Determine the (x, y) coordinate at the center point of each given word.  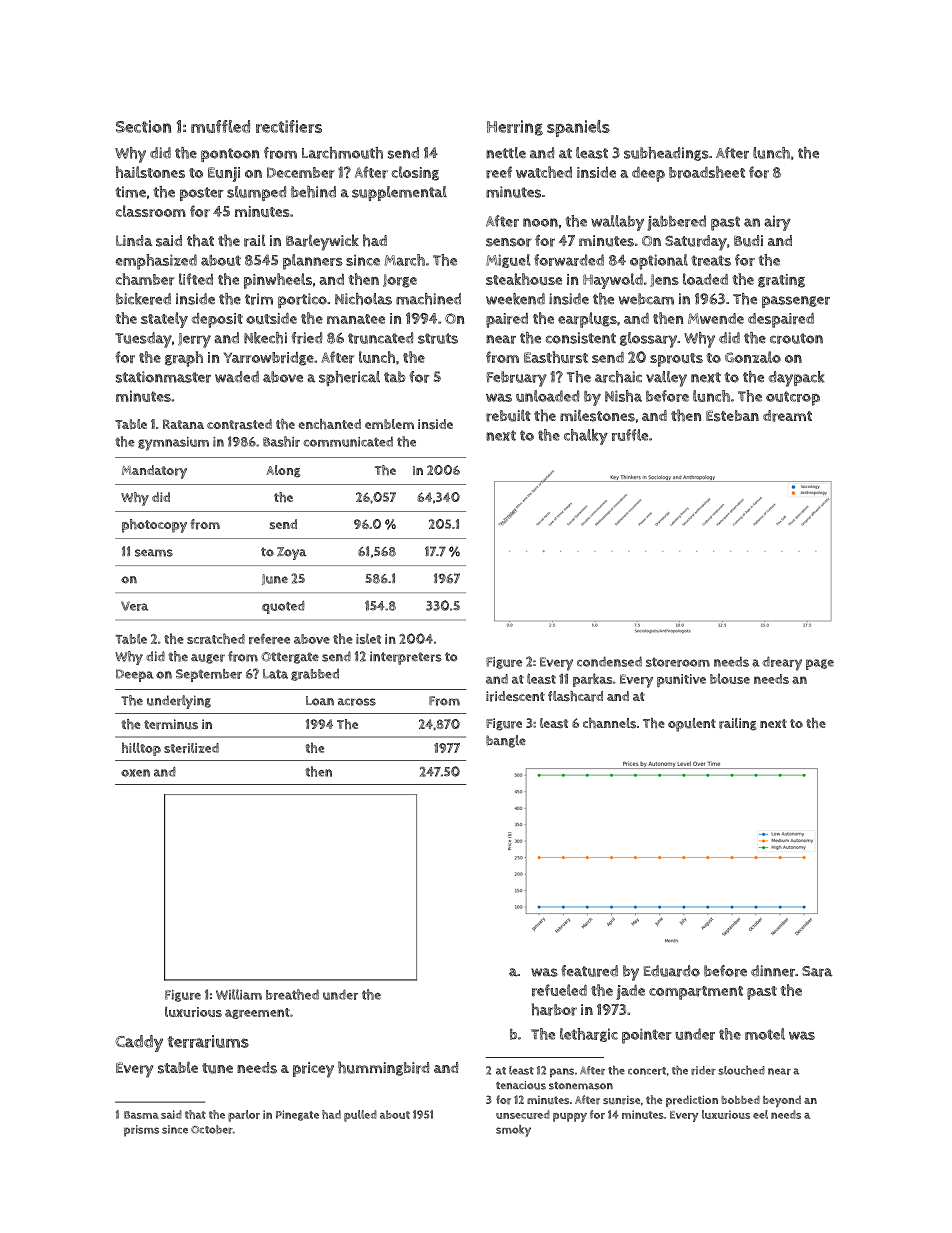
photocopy (154, 526)
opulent (692, 725)
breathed (292, 994)
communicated (348, 441)
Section (143, 126)
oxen (135, 773)
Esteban (732, 416)
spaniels (578, 128)
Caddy (139, 1043)
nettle (506, 153)
